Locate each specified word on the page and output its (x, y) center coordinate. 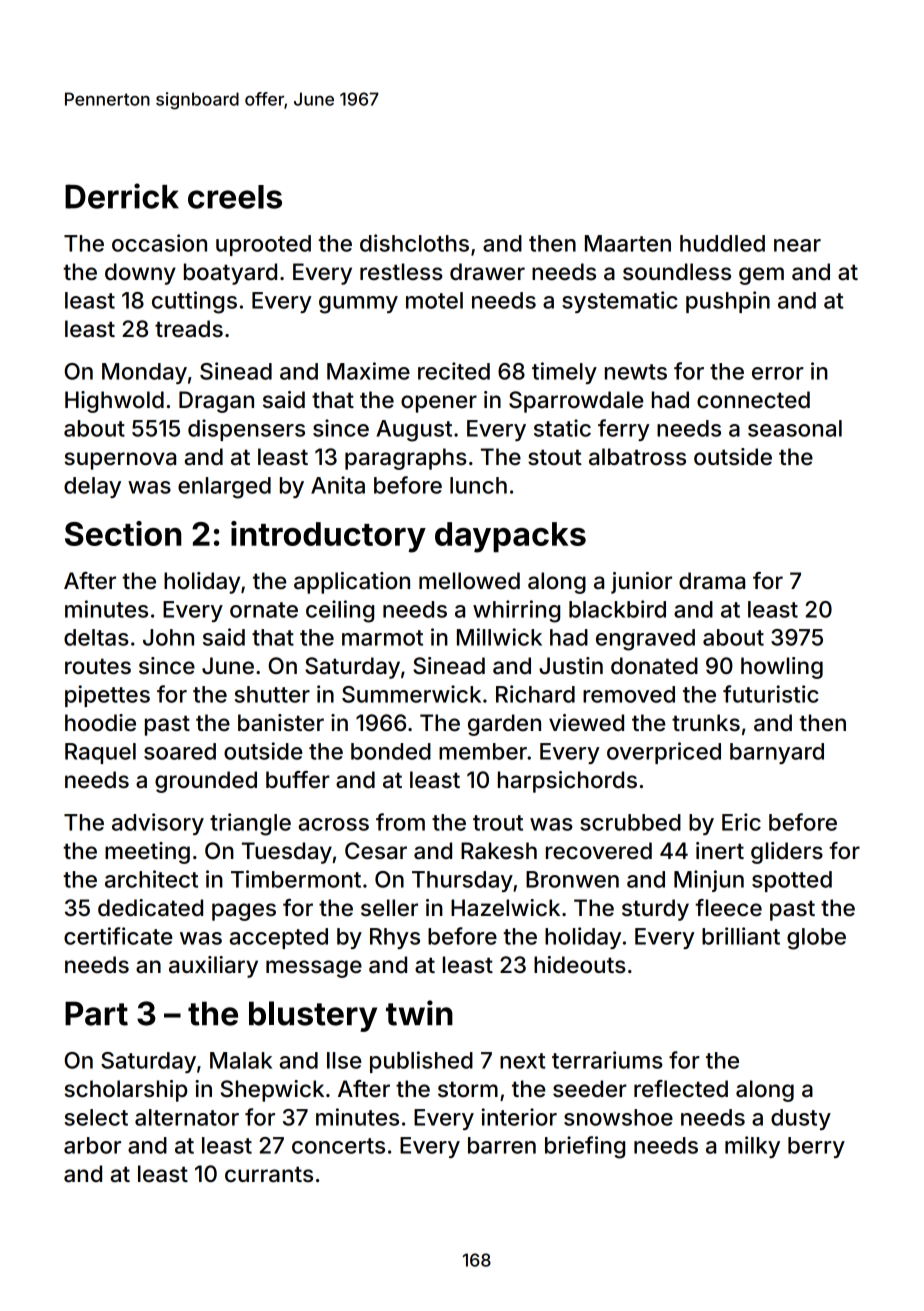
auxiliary (213, 967)
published (421, 1062)
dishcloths (414, 243)
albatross (637, 457)
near (797, 245)
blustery (313, 1016)
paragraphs (406, 459)
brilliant (741, 936)
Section (123, 533)
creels (235, 197)
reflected (681, 1089)
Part (96, 1013)
